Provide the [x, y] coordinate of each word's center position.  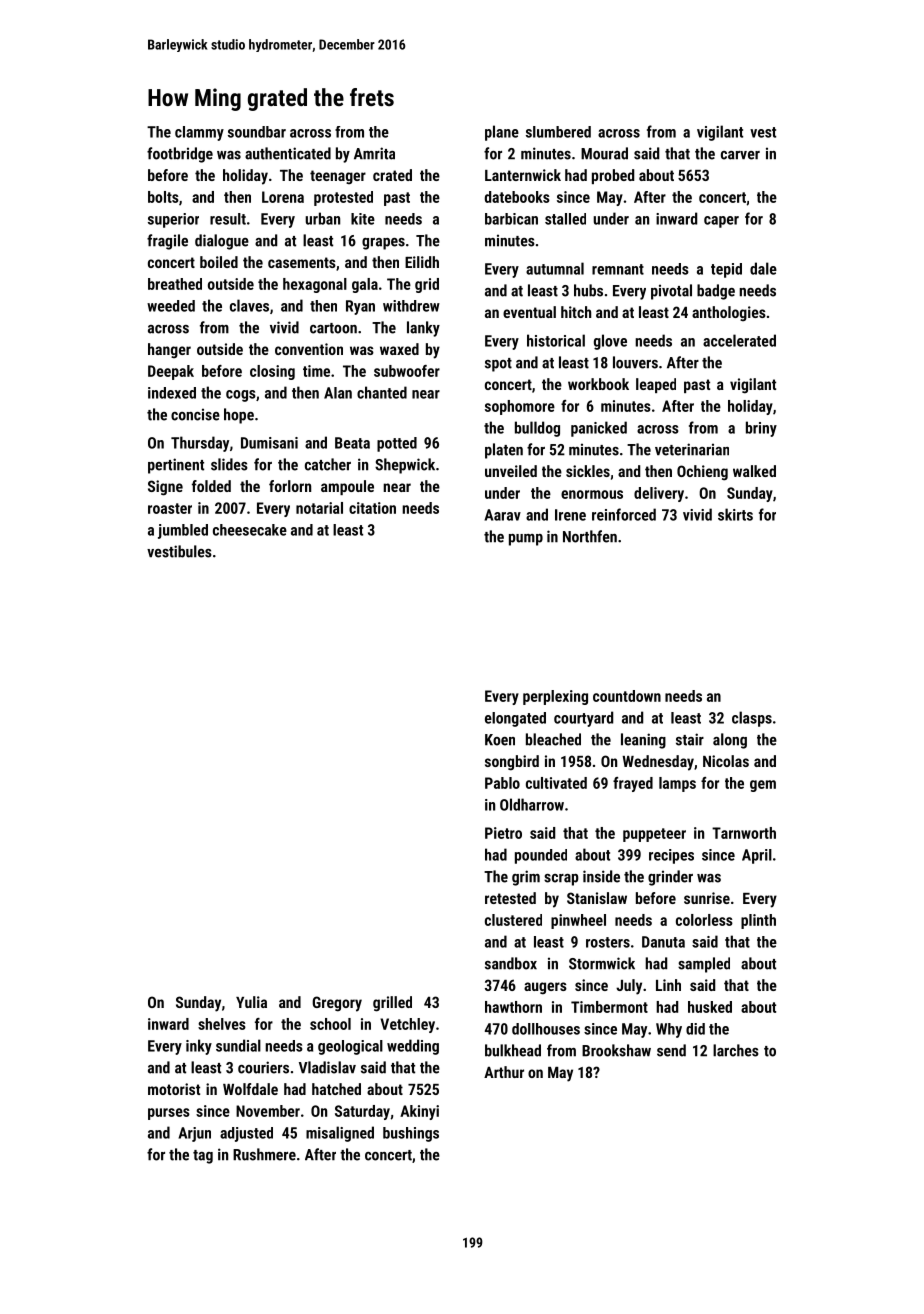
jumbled [183, 531]
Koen [500, 740]
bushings [411, 1134]
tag [203, 1157]
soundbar [257, 132]
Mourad [604, 153]
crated [392, 175]
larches [736, 1050]
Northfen [590, 536]
